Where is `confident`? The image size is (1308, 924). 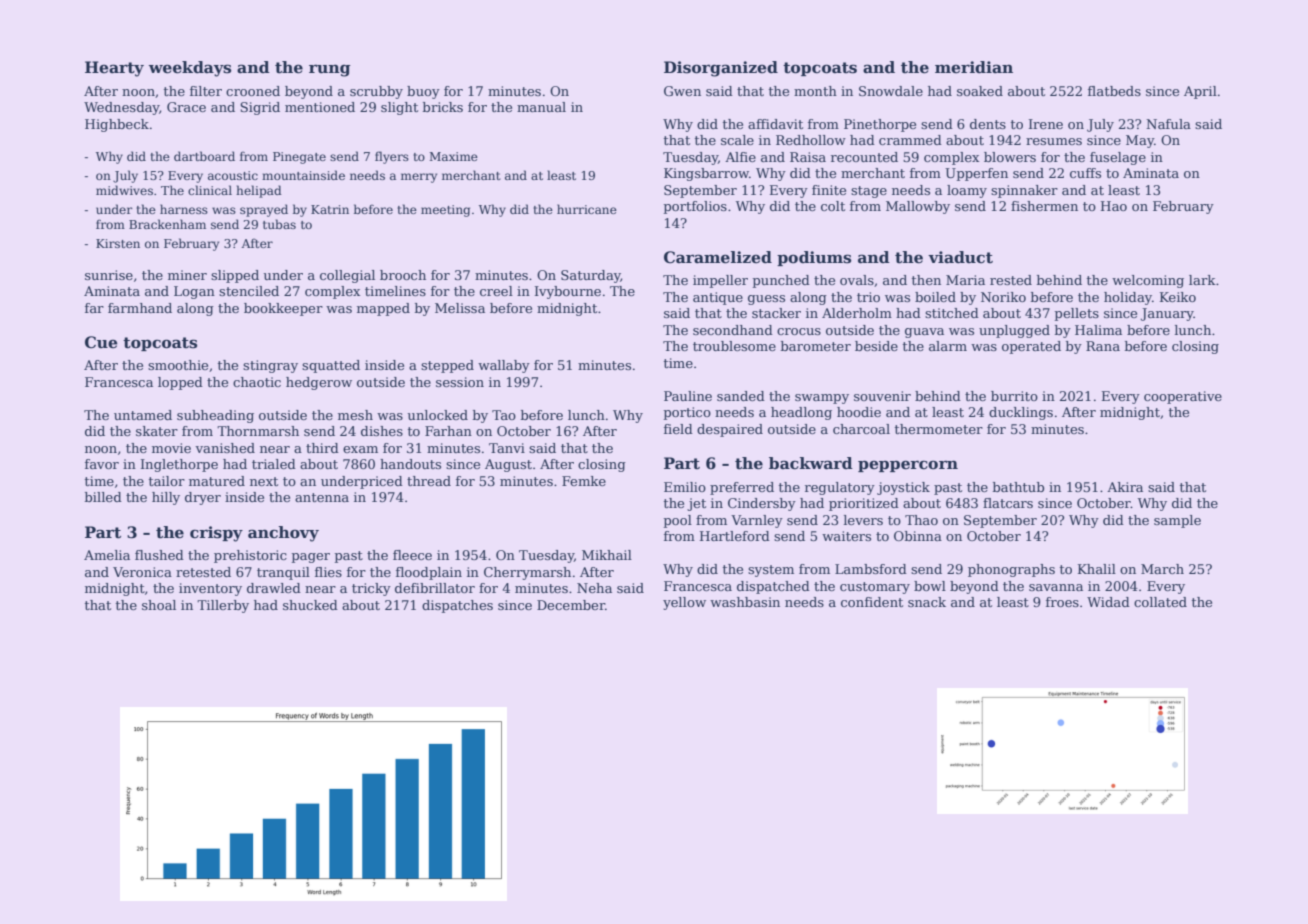 confident is located at coordinates (872, 602).
